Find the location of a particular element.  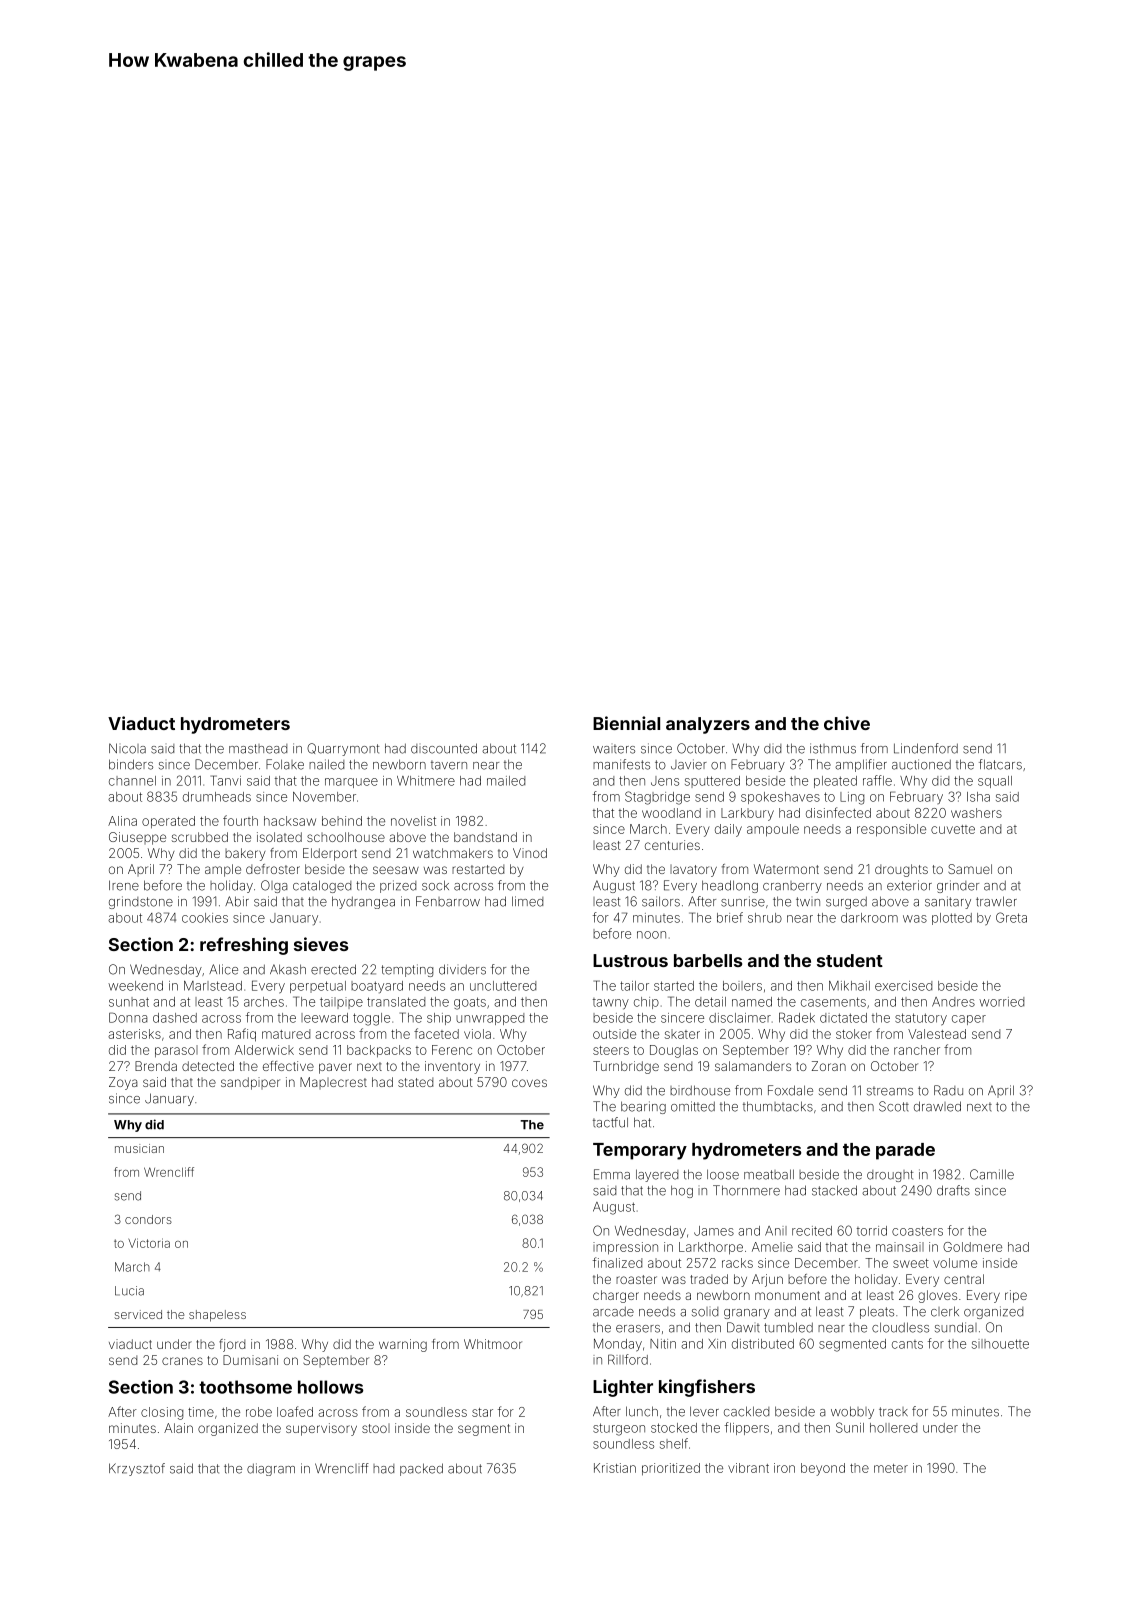

channel is located at coordinates (132, 781).
